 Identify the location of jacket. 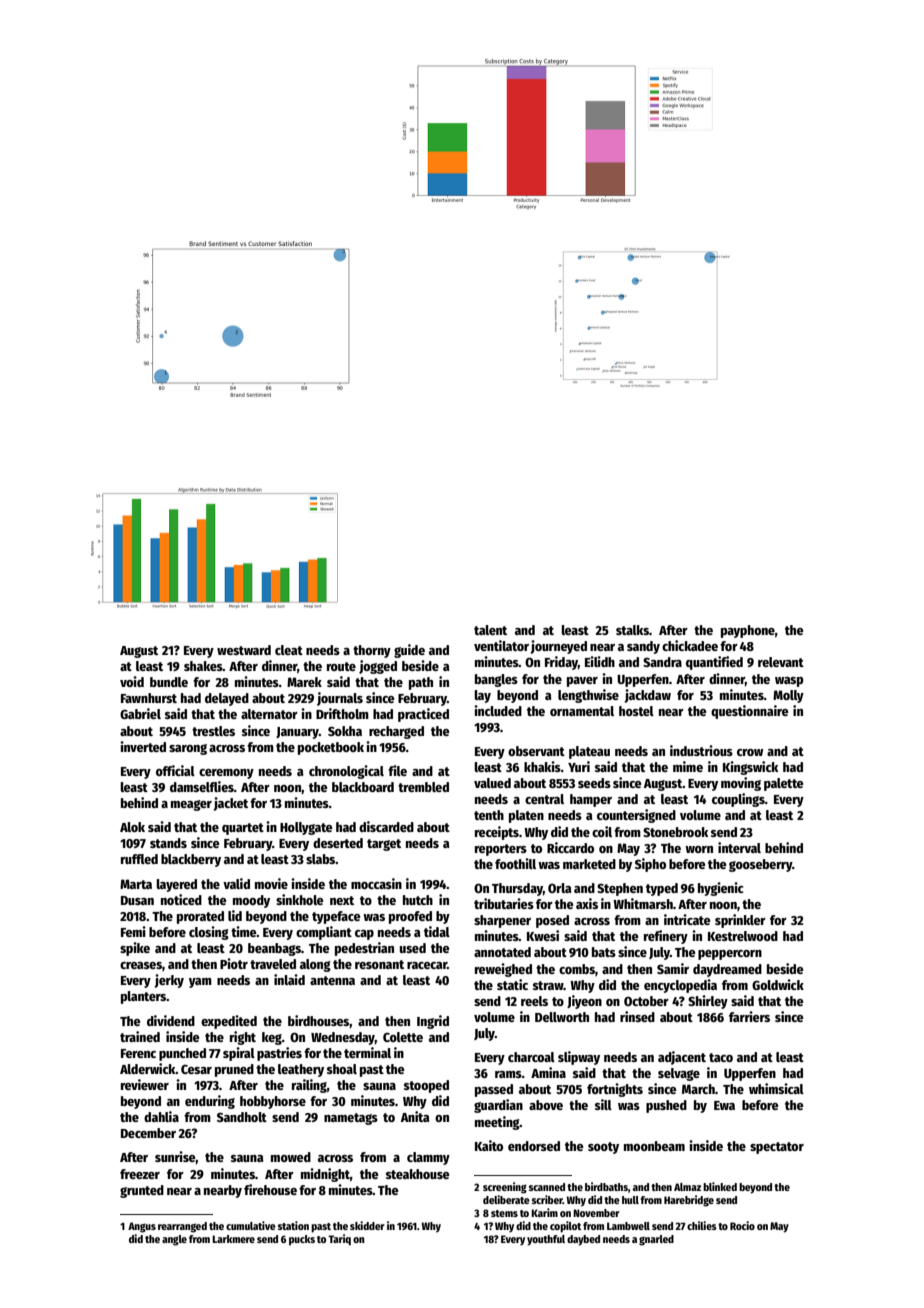
(230, 804).
